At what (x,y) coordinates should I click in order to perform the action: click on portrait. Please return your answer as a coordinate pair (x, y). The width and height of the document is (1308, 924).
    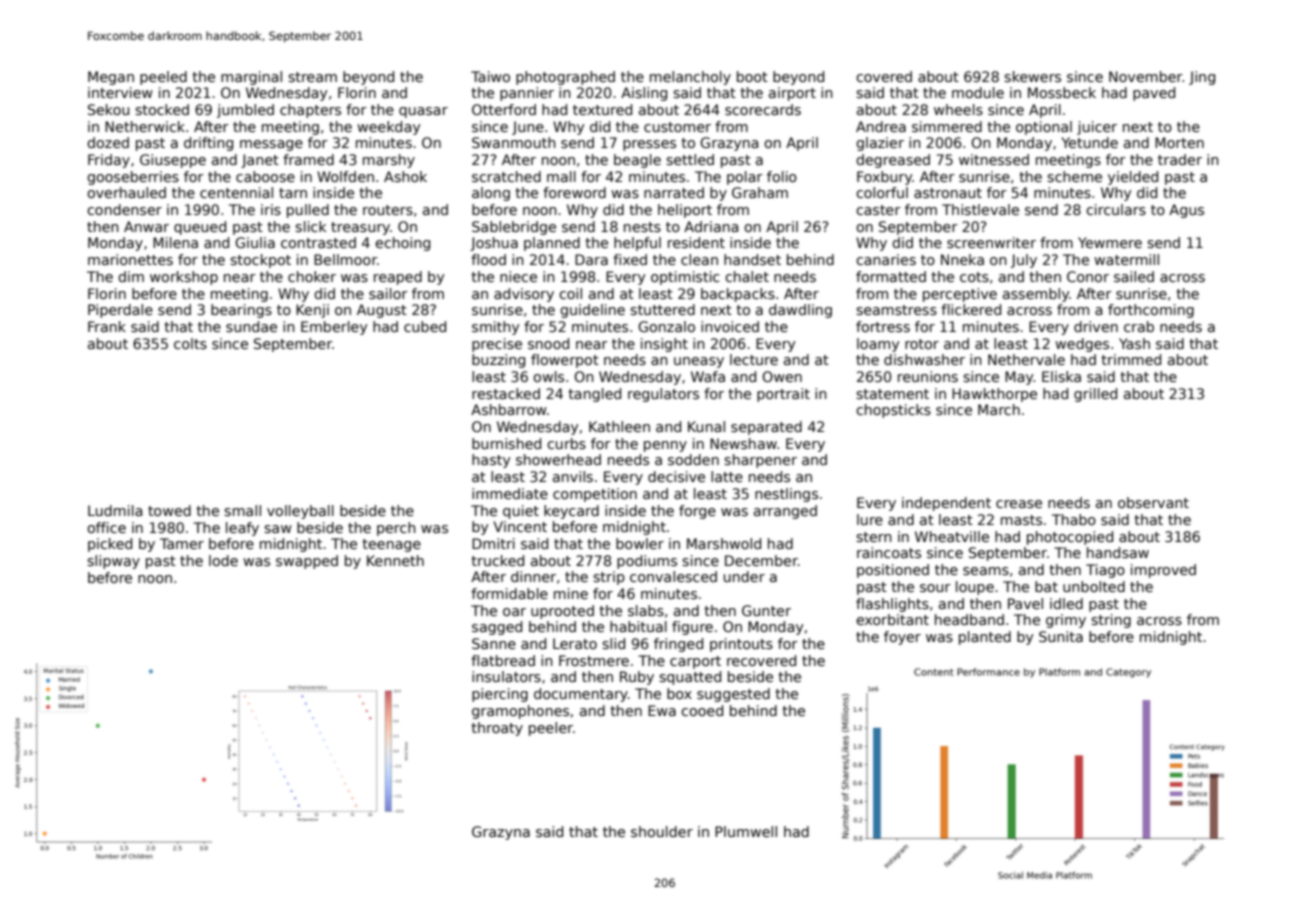
    Looking at the image, I should click on (783, 395).
